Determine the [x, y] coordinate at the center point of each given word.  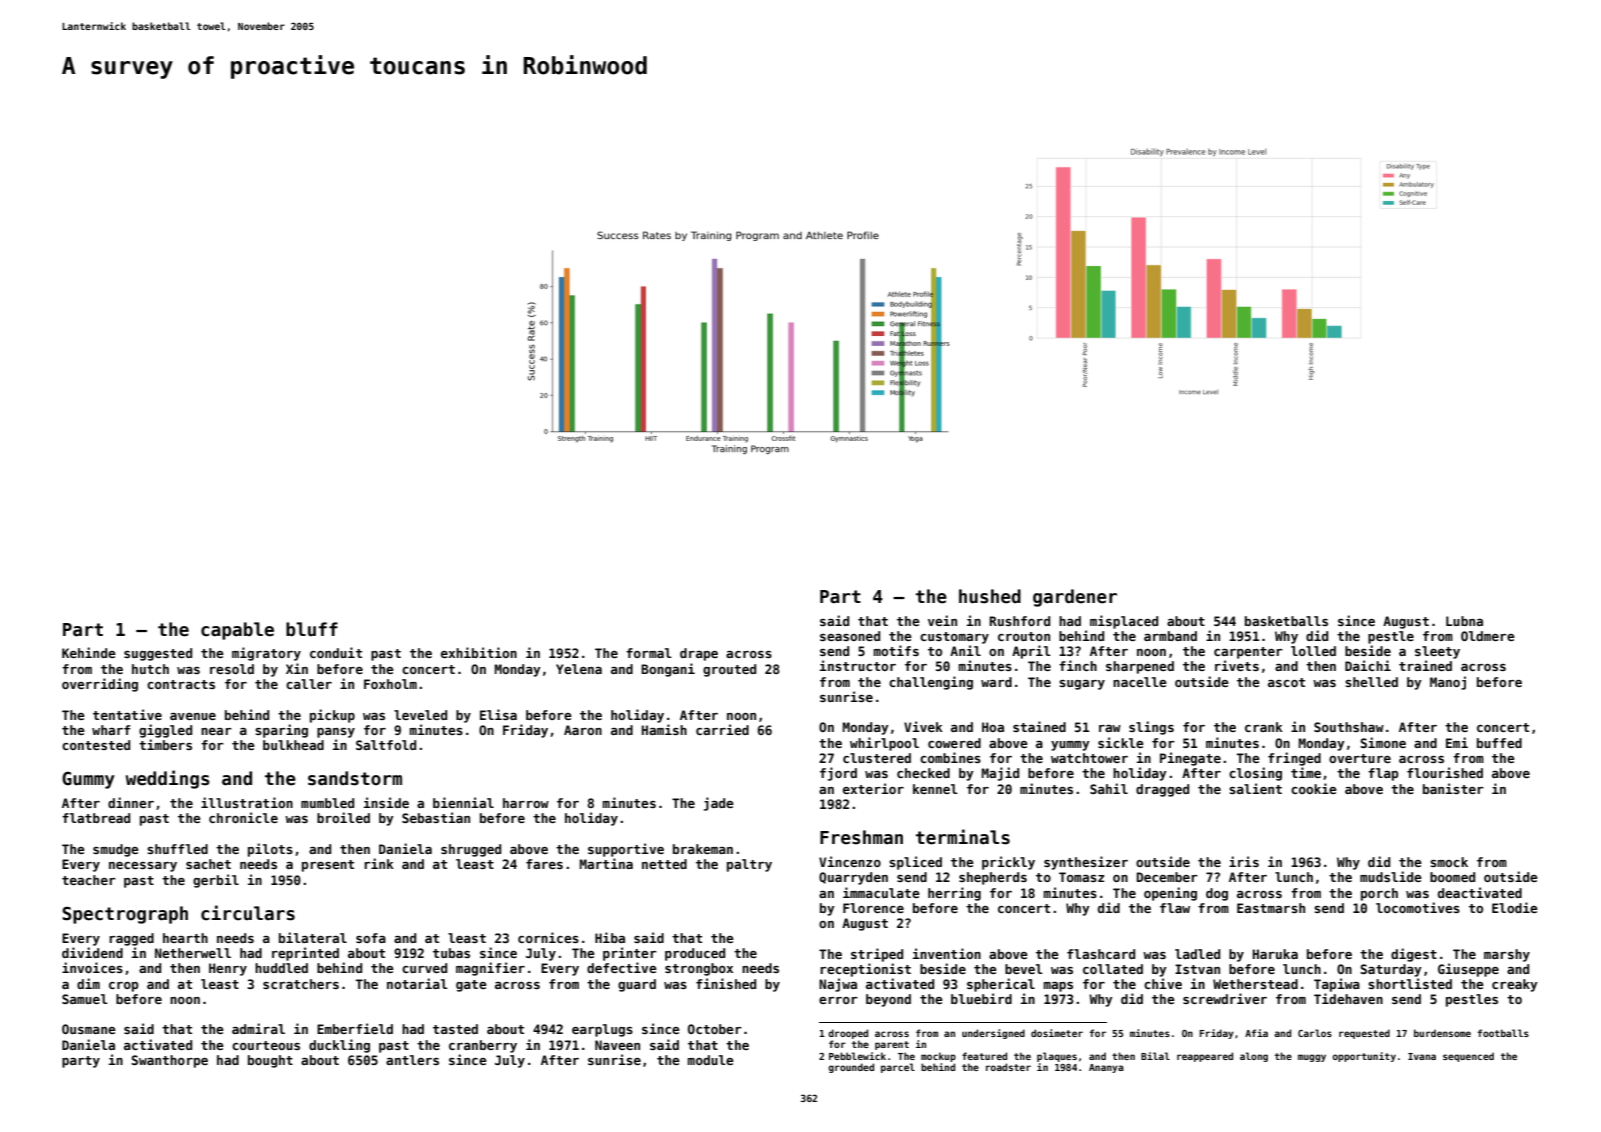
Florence [873, 908]
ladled [1197, 954]
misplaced [1124, 622]
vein [942, 620]
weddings [168, 779]
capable [237, 631]
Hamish [664, 729]
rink [379, 863]
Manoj [1448, 683]
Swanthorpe [169, 1061]
